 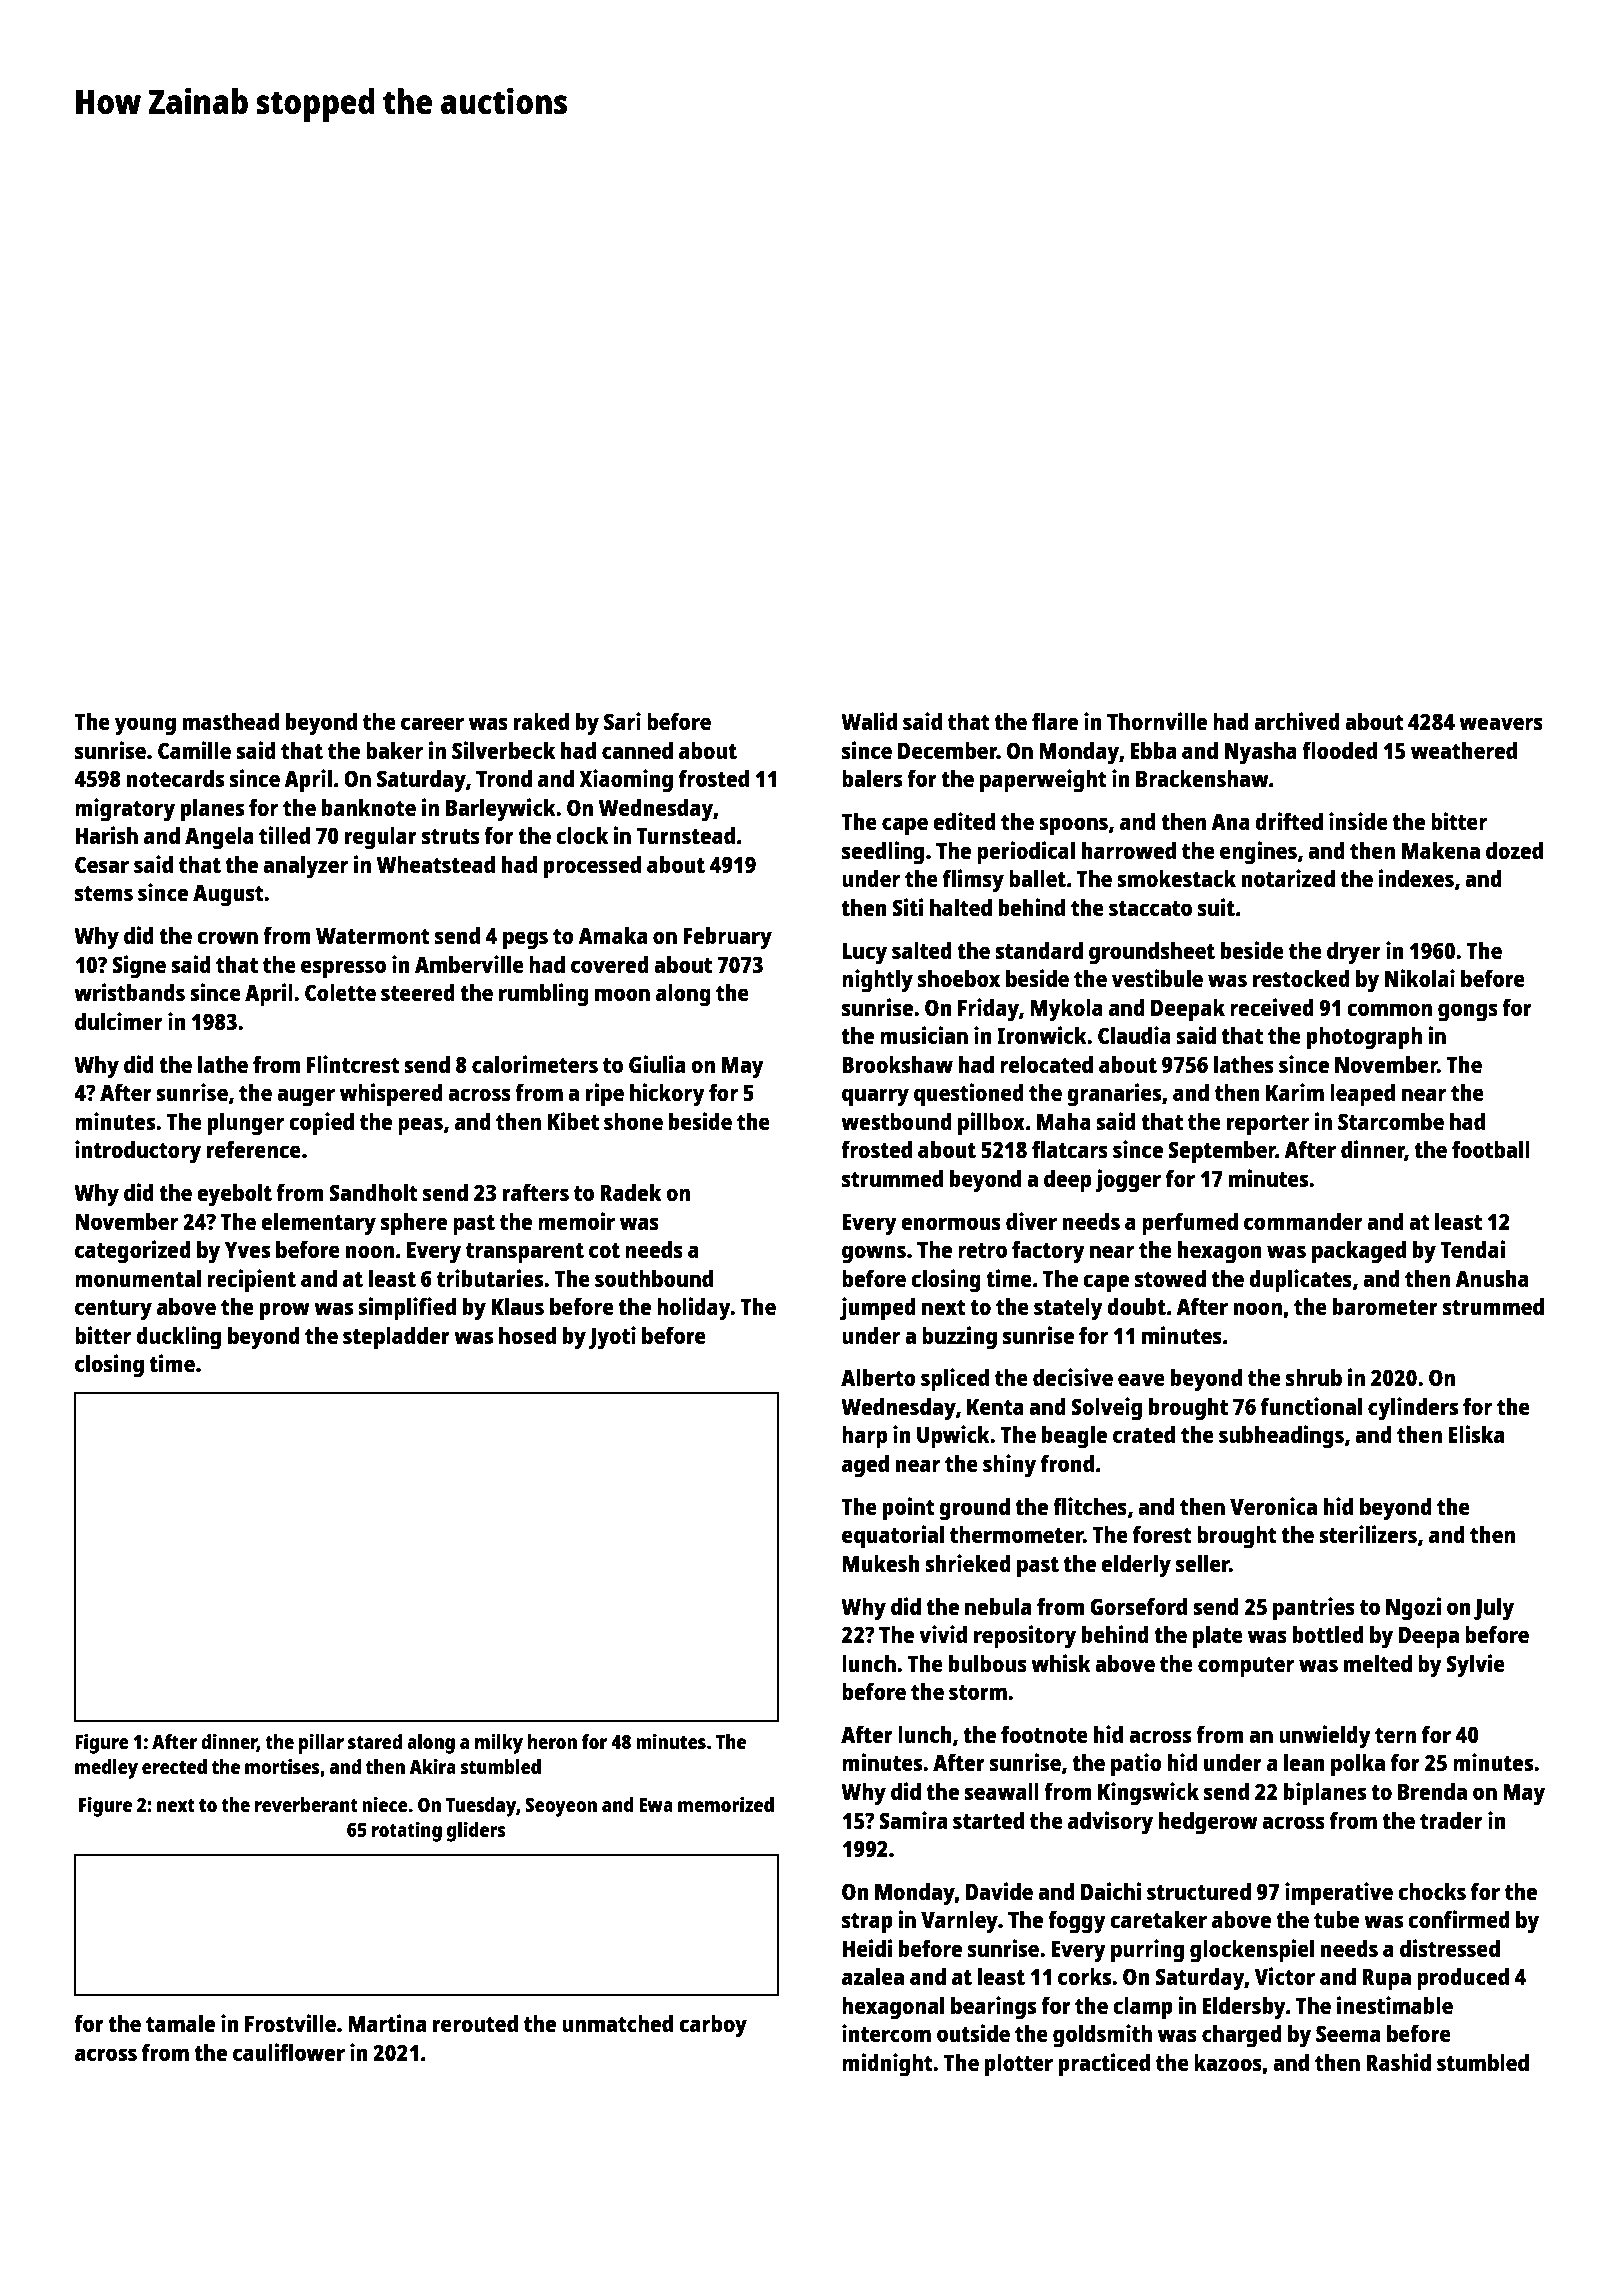 What do you see at coordinates (881, 1563) in the screenshot?
I see `Mukesh` at bounding box center [881, 1563].
